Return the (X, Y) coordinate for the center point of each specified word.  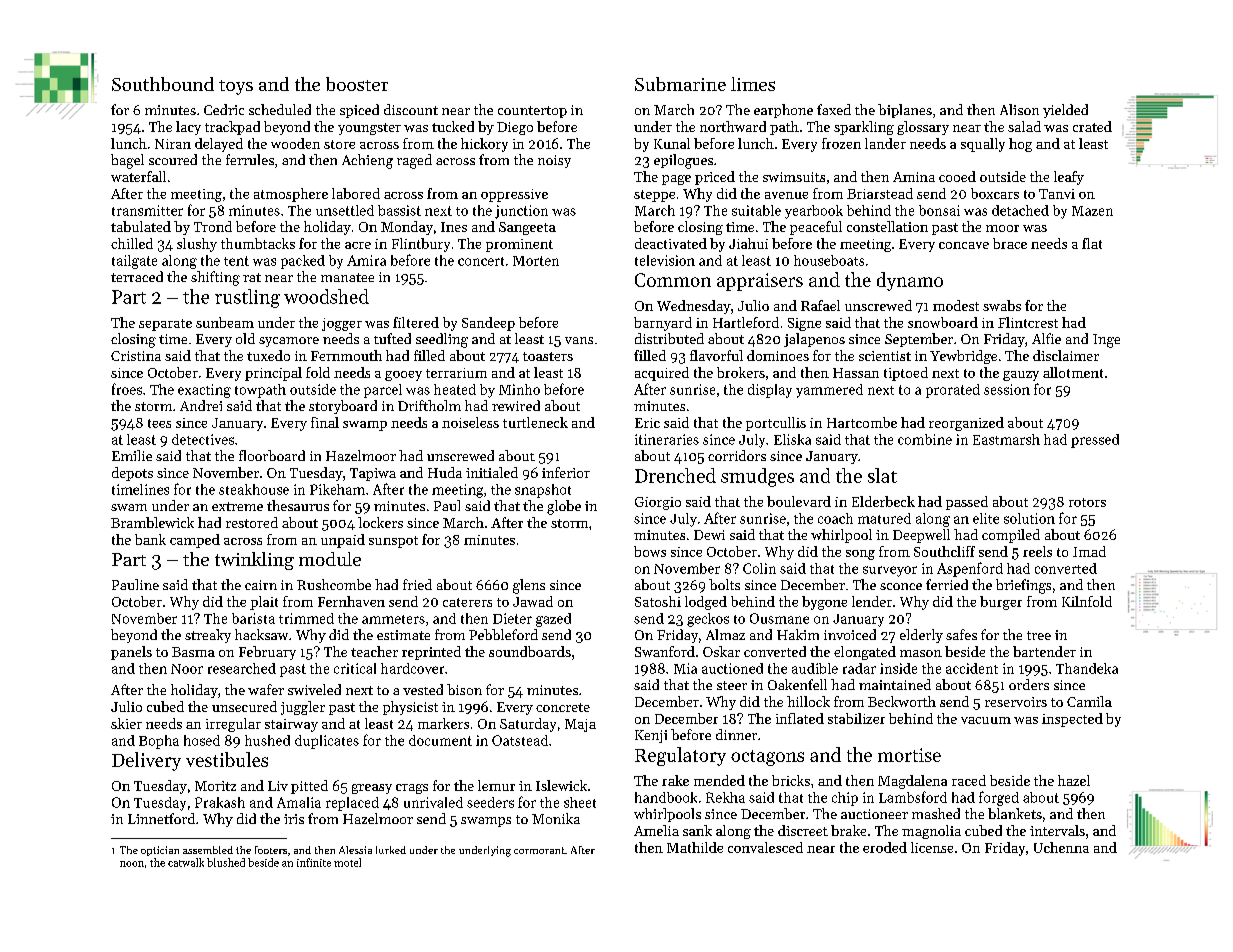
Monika (556, 818)
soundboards (530, 651)
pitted (309, 787)
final (325, 422)
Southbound (163, 84)
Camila (1089, 701)
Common (673, 280)
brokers (741, 372)
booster (357, 84)
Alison (1019, 109)
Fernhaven (351, 601)
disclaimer (1066, 355)
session (1007, 389)
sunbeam (225, 322)
